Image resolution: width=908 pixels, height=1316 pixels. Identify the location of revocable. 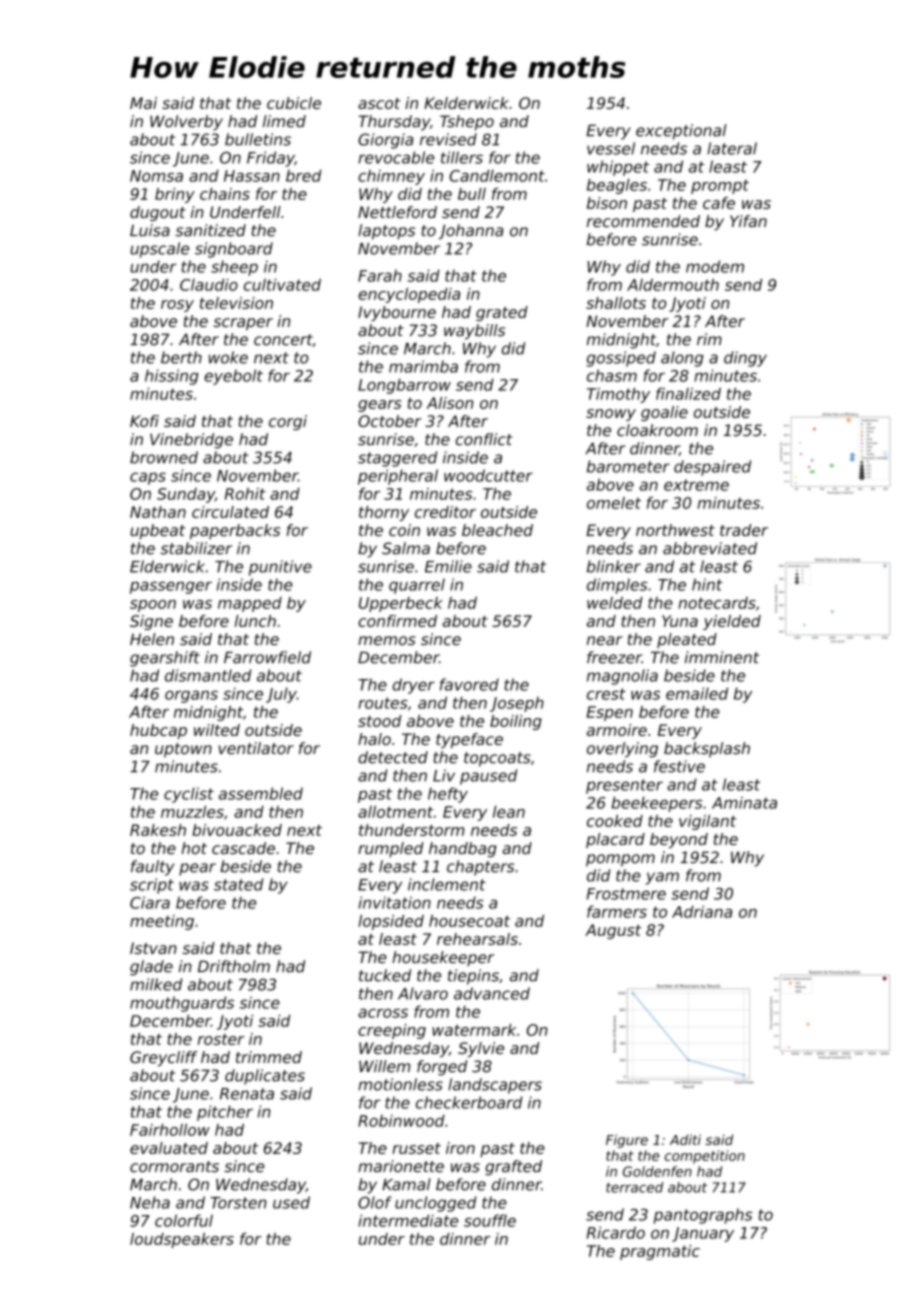
(396, 157).
